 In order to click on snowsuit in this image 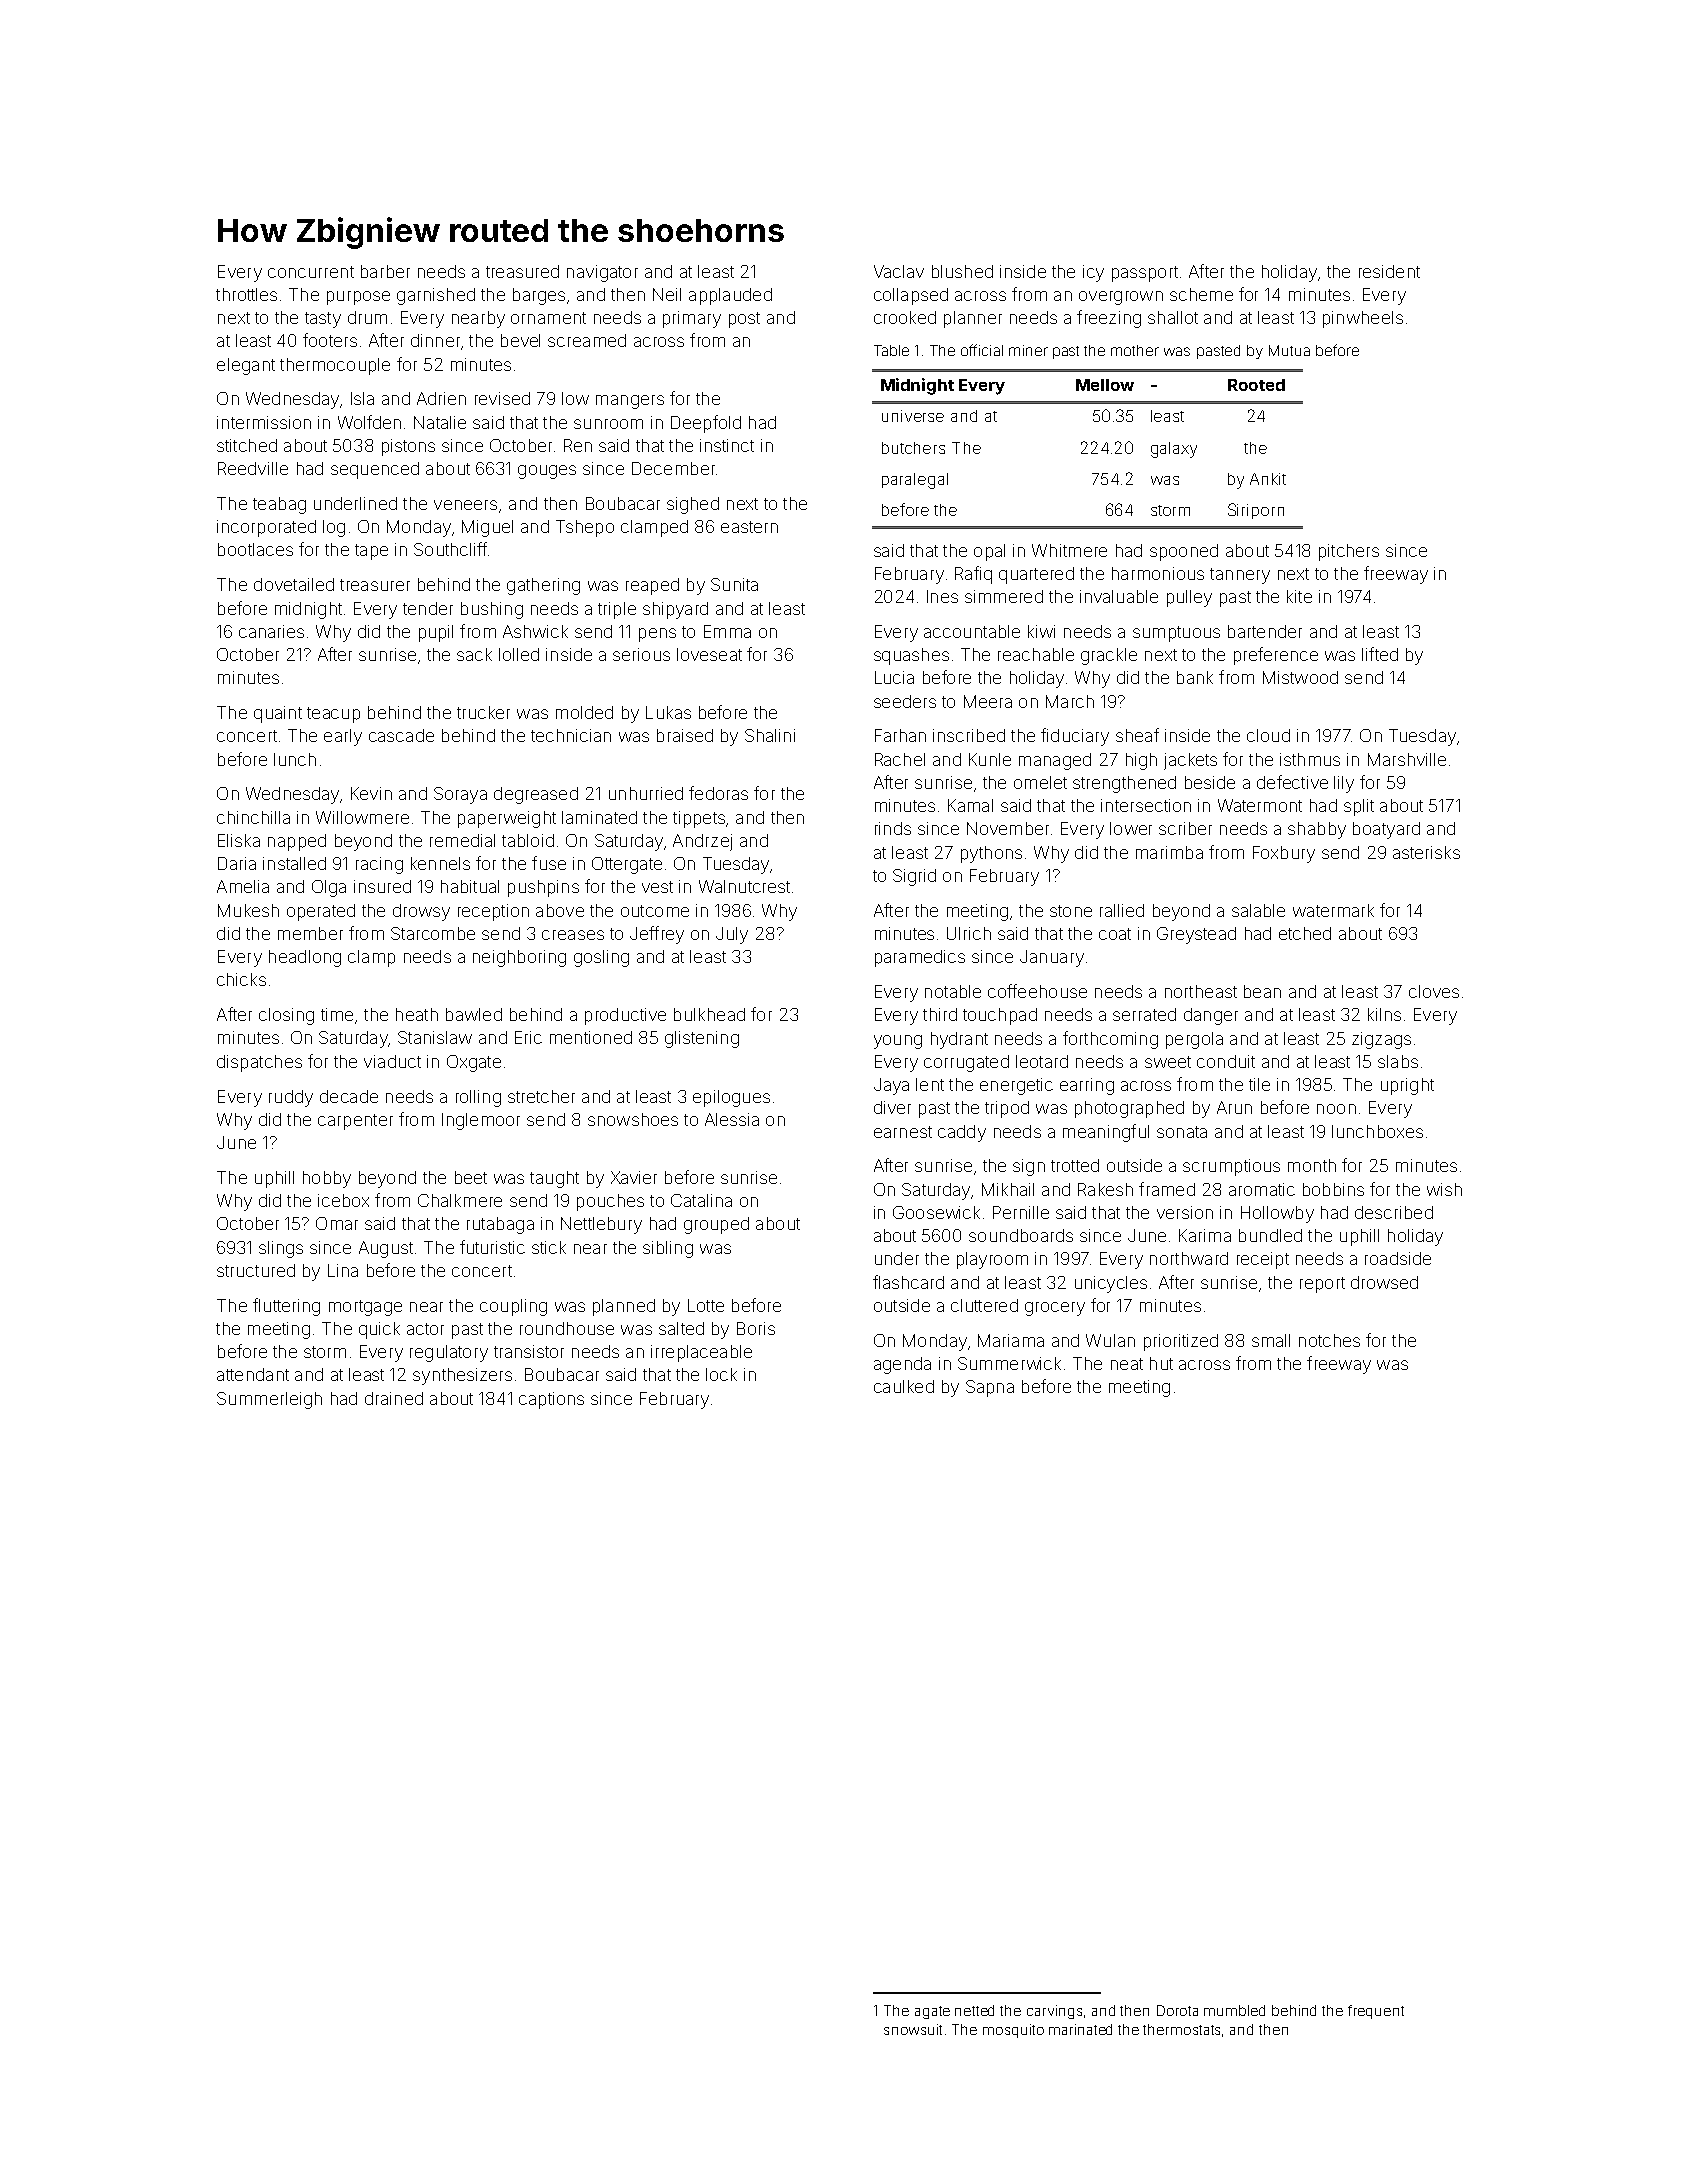, I will do `click(913, 2029)`.
